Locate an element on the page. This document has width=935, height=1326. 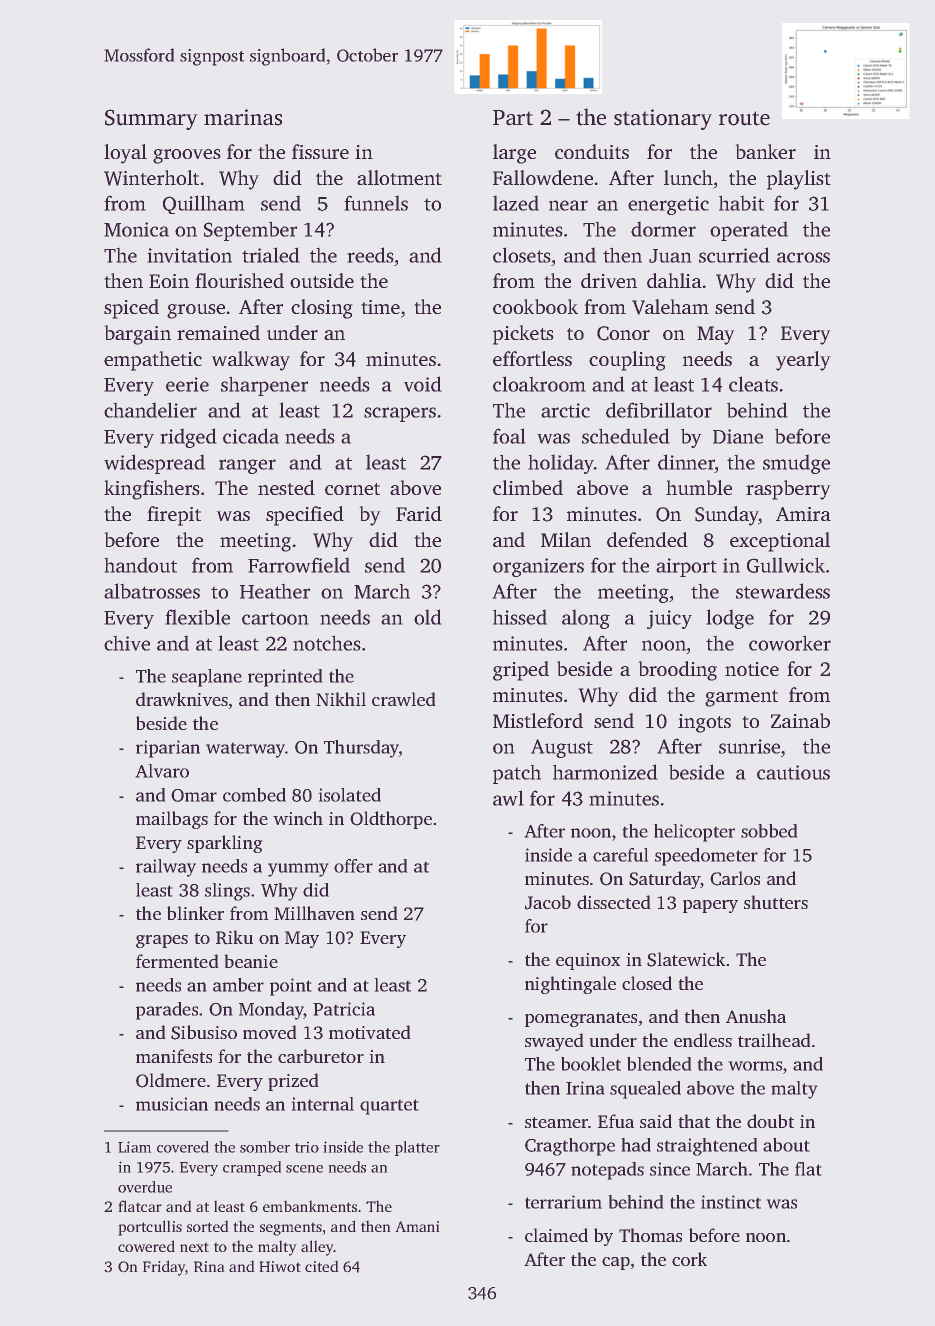
ranger is located at coordinates (247, 466).
